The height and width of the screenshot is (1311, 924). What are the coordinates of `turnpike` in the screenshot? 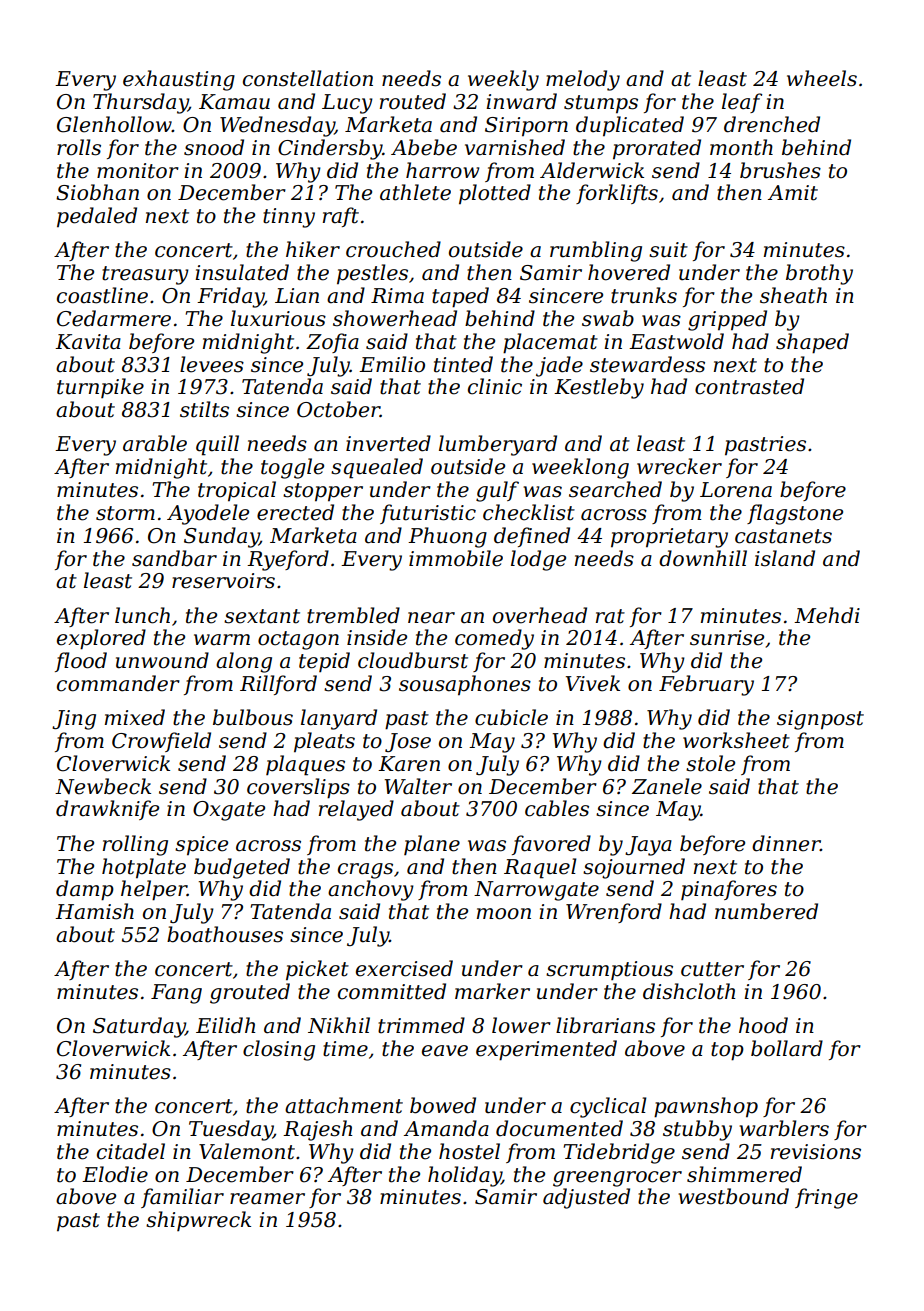 It's located at (100, 388).
